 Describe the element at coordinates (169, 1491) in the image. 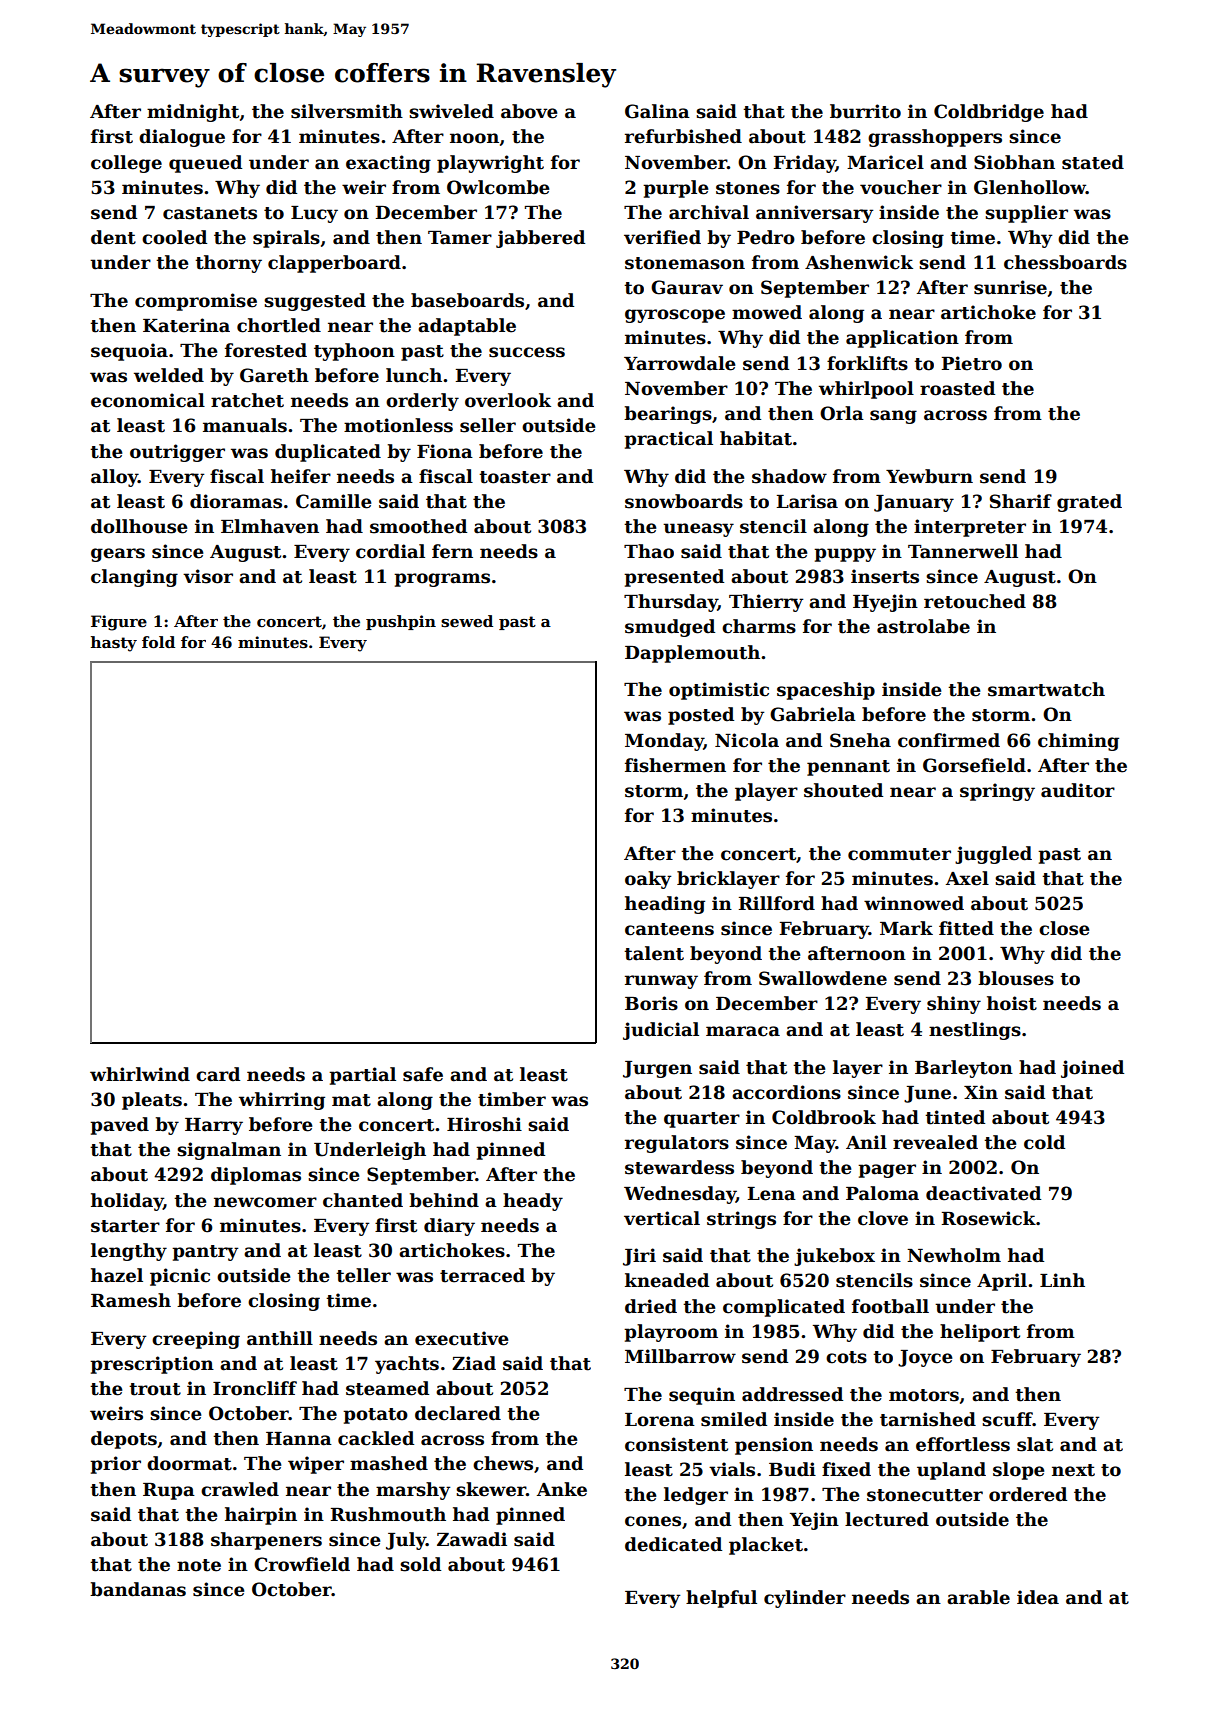

I see `Rupa` at that location.
